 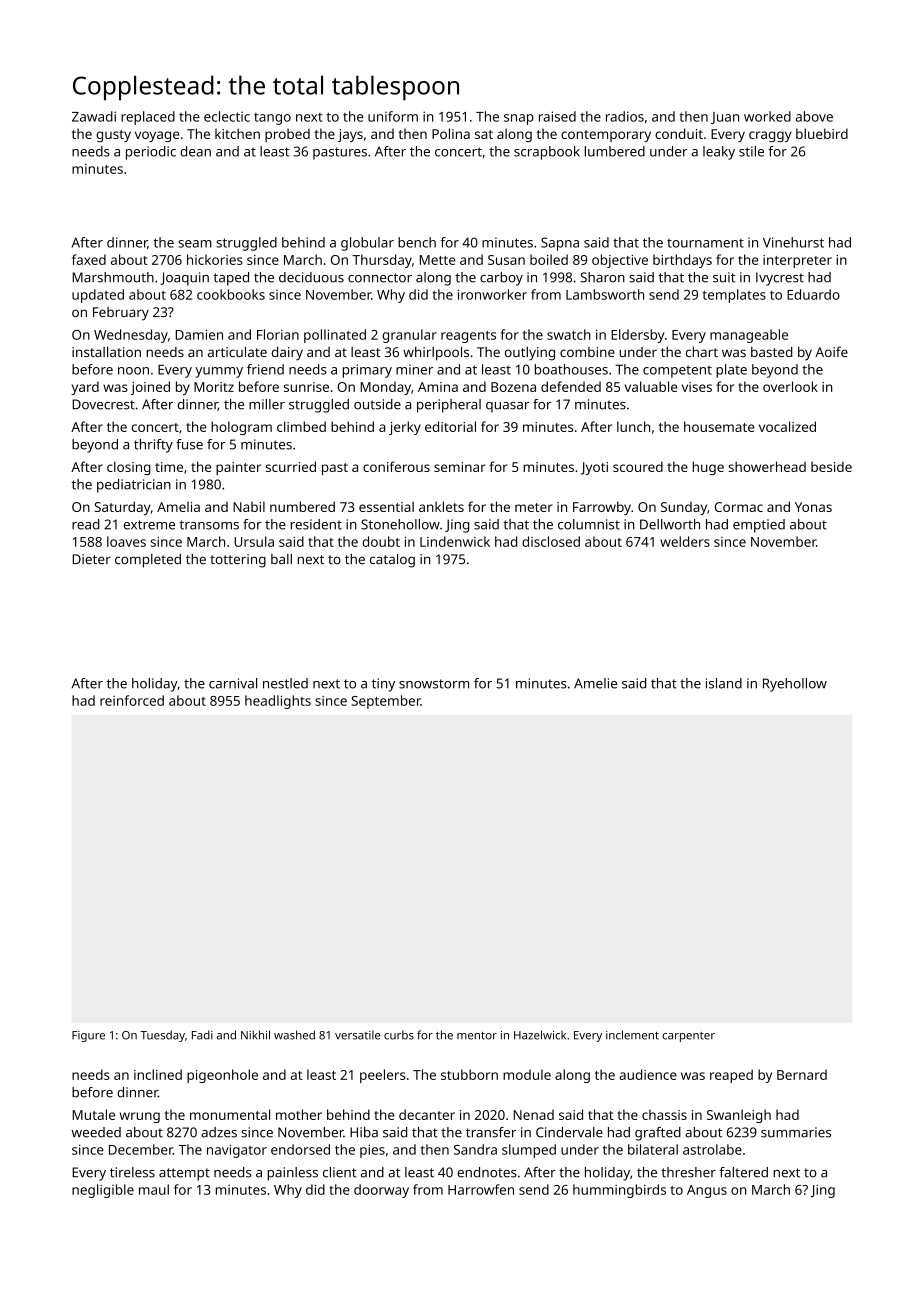 I want to click on maul, so click(x=154, y=1189).
